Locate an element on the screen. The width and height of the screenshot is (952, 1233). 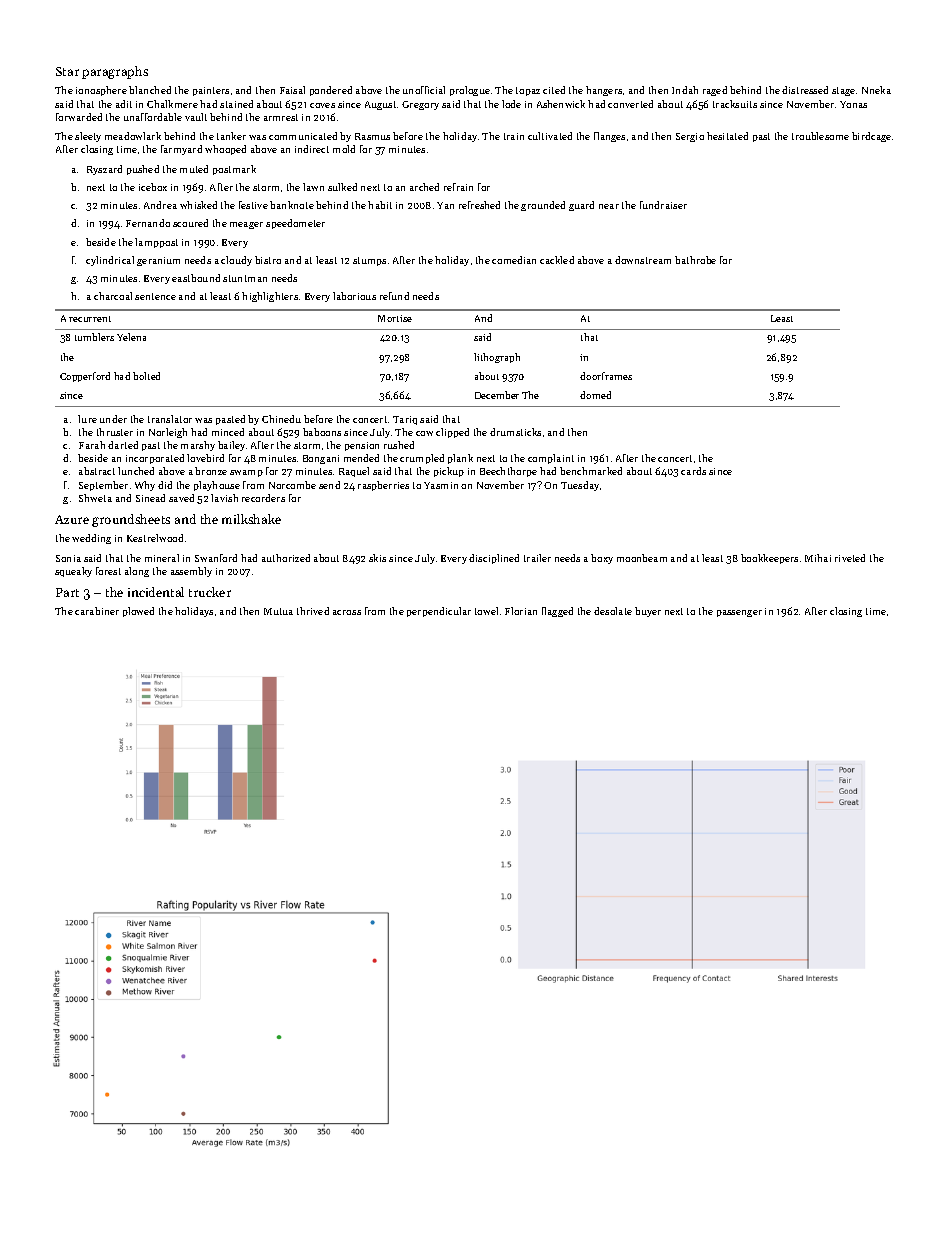
perpendicular is located at coordinates (439, 612).
